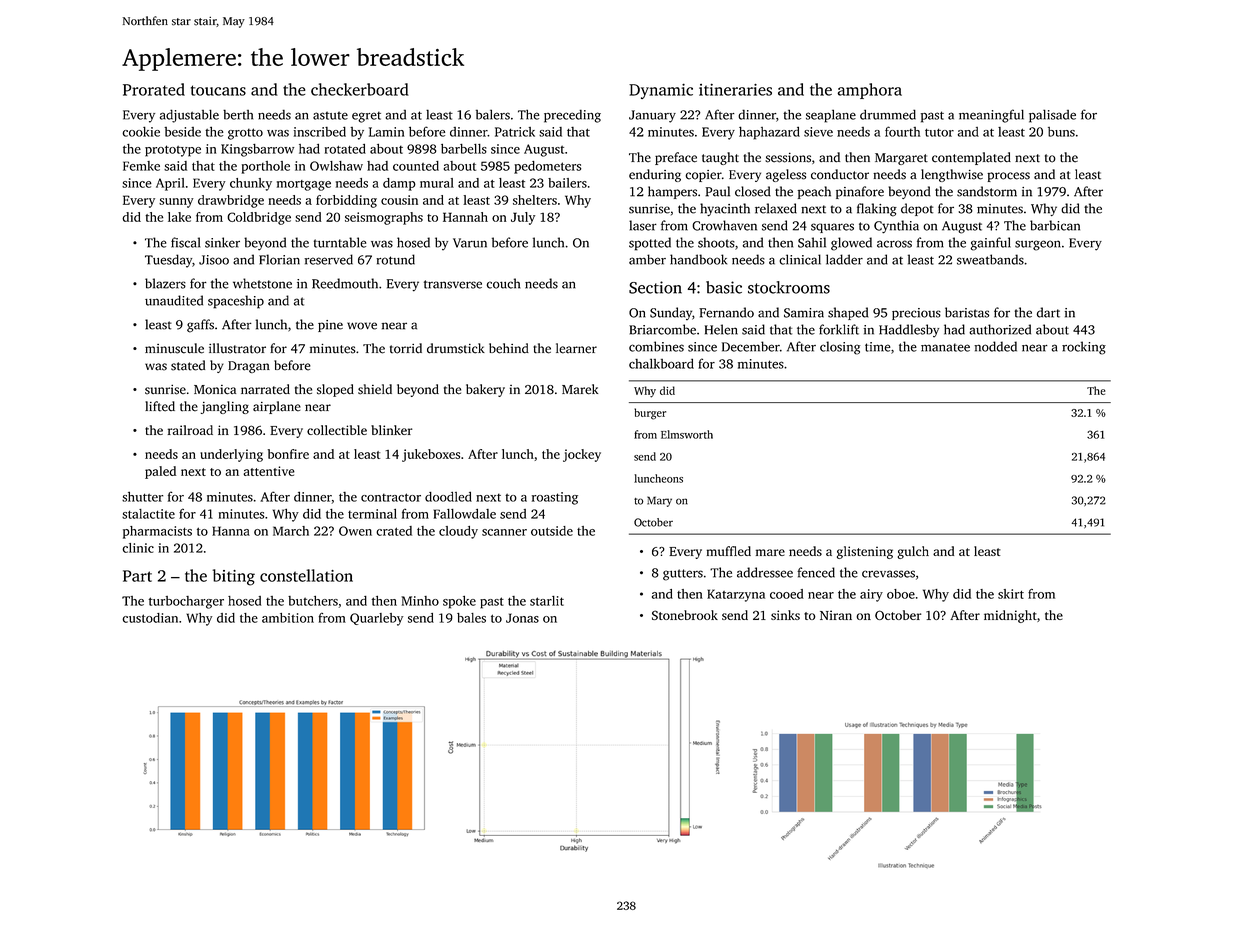 The width and height of the image is (1233, 952). I want to click on process, so click(1008, 177).
